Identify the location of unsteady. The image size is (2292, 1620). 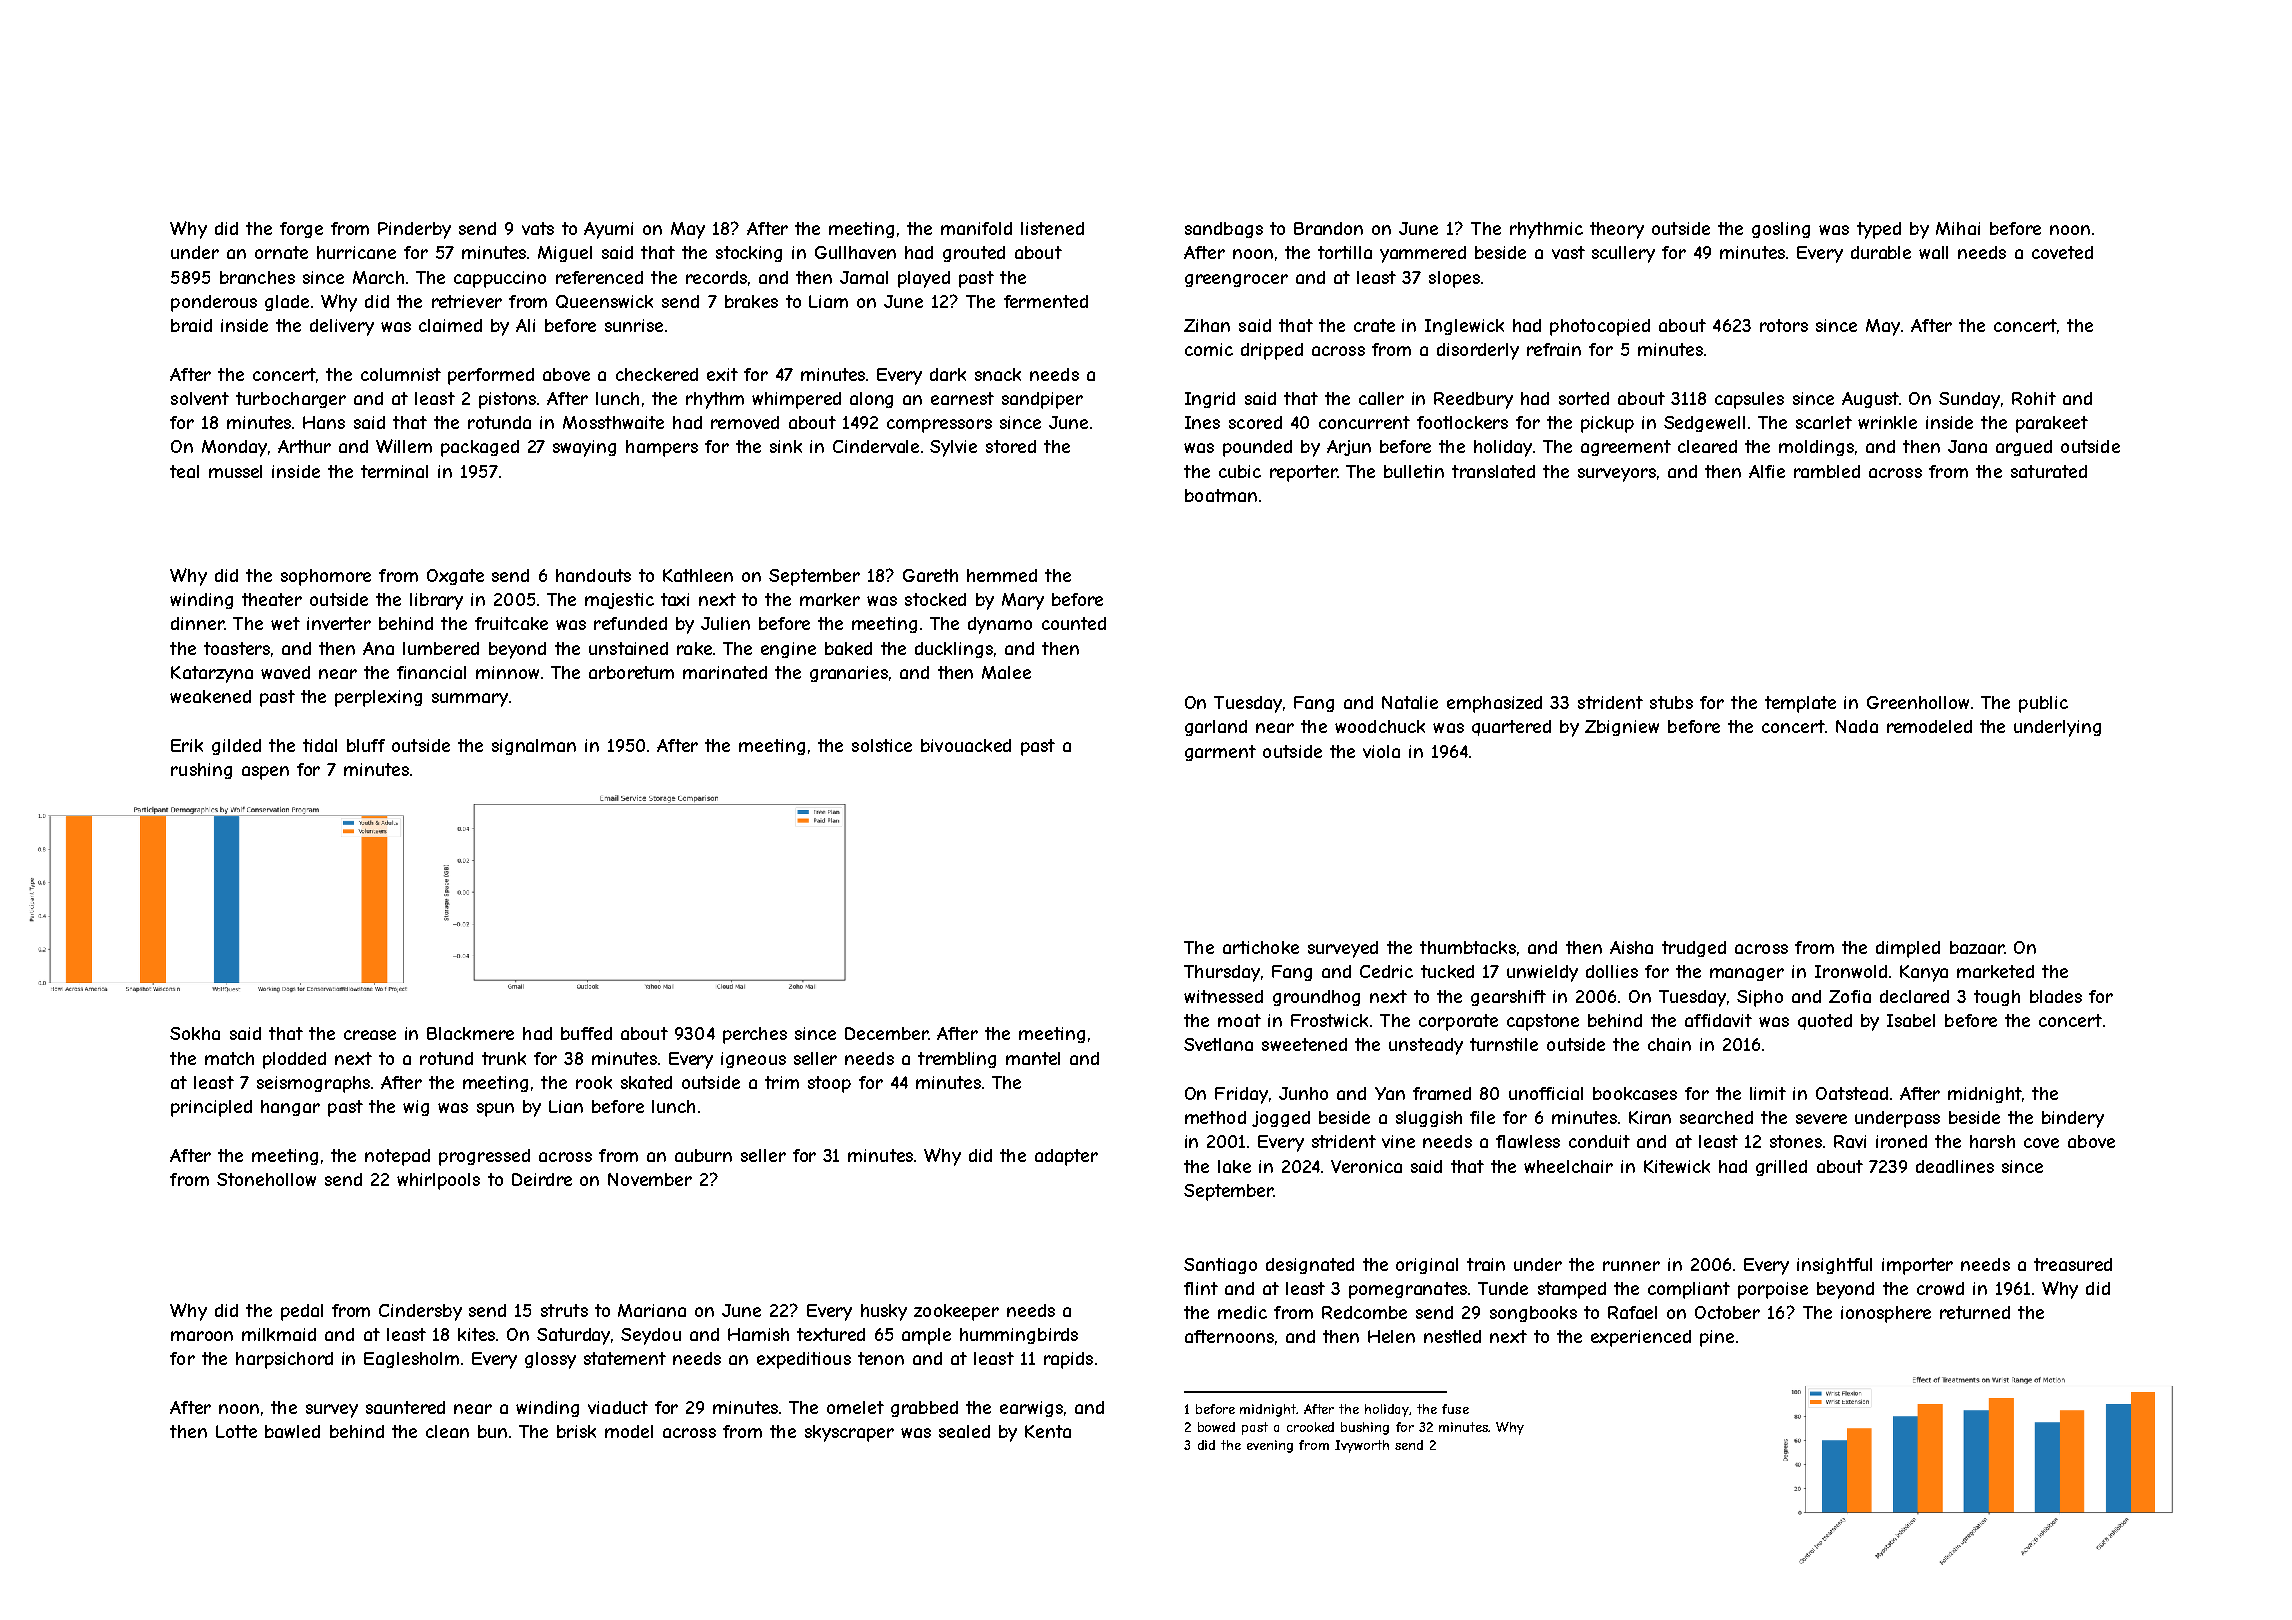
(1426, 1046).
